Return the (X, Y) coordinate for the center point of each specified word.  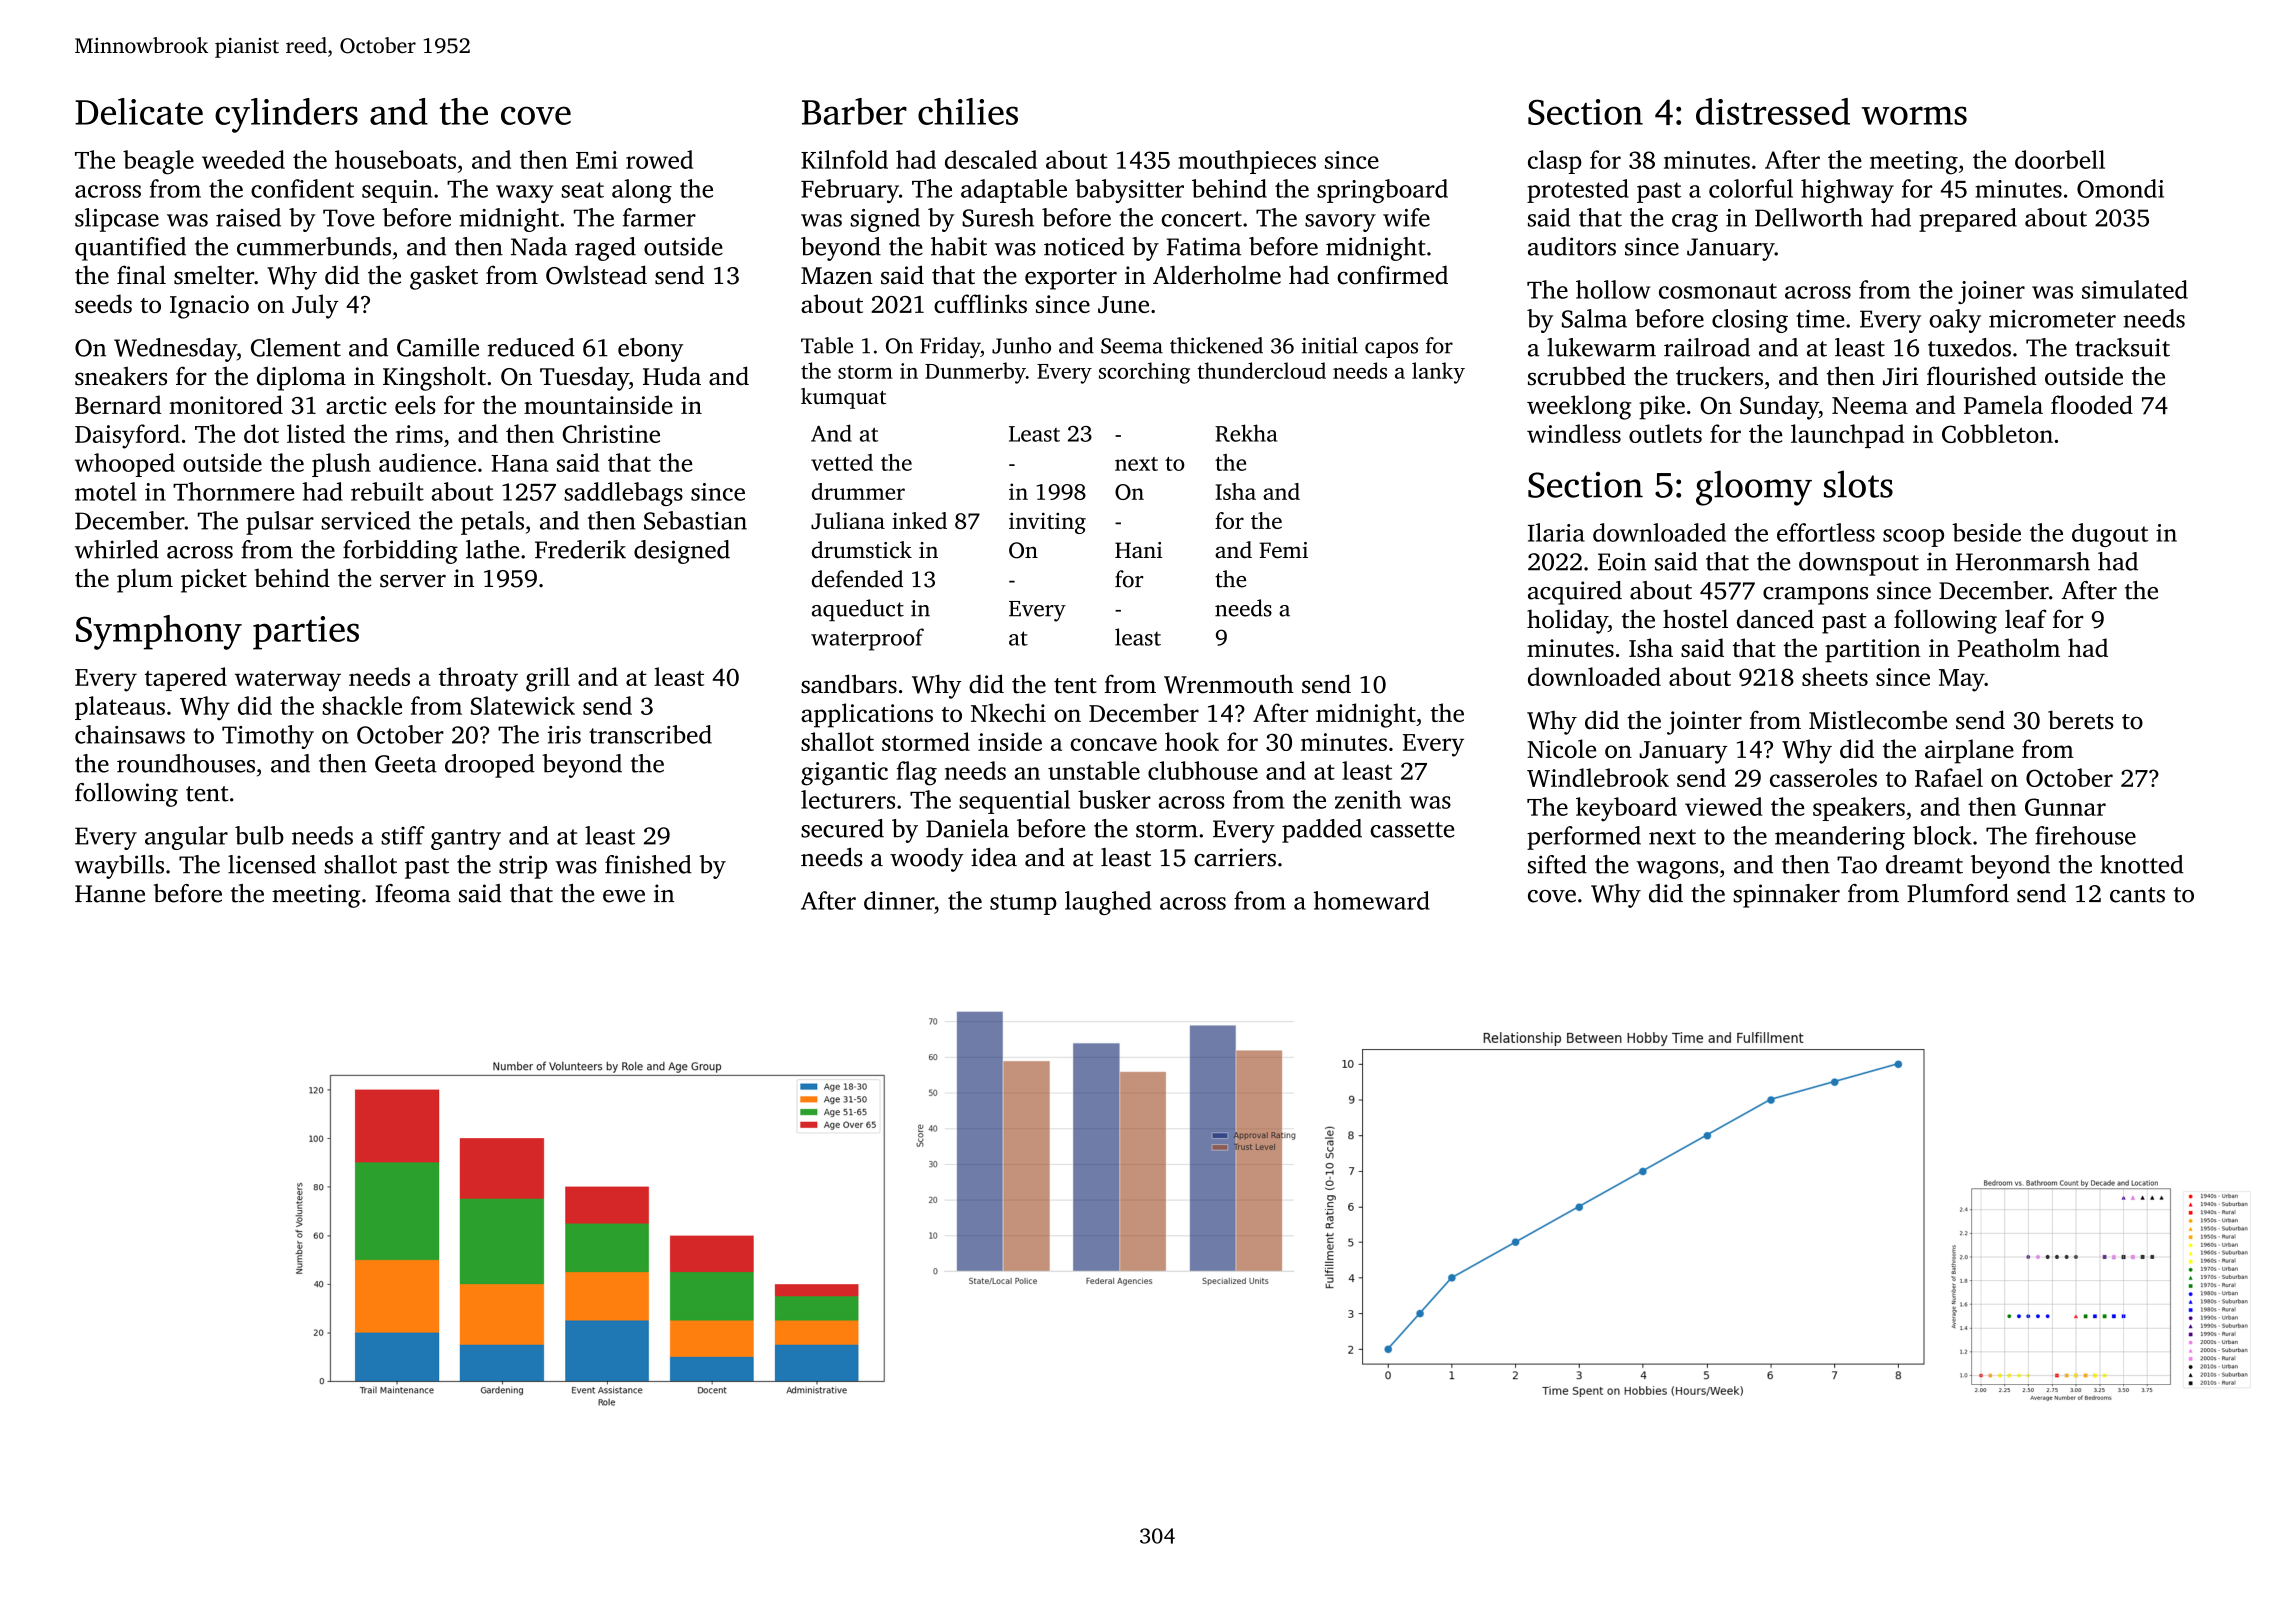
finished (648, 864)
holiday (1567, 621)
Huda (672, 376)
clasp (1555, 162)
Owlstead (596, 275)
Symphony (159, 632)
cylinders (286, 115)
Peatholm (2008, 647)
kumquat (843, 398)
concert (1201, 219)
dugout (2110, 535)
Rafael (1949, 777)
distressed (1773, 111)
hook (1192, 741)
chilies (968, 111)
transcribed (650, 734)
